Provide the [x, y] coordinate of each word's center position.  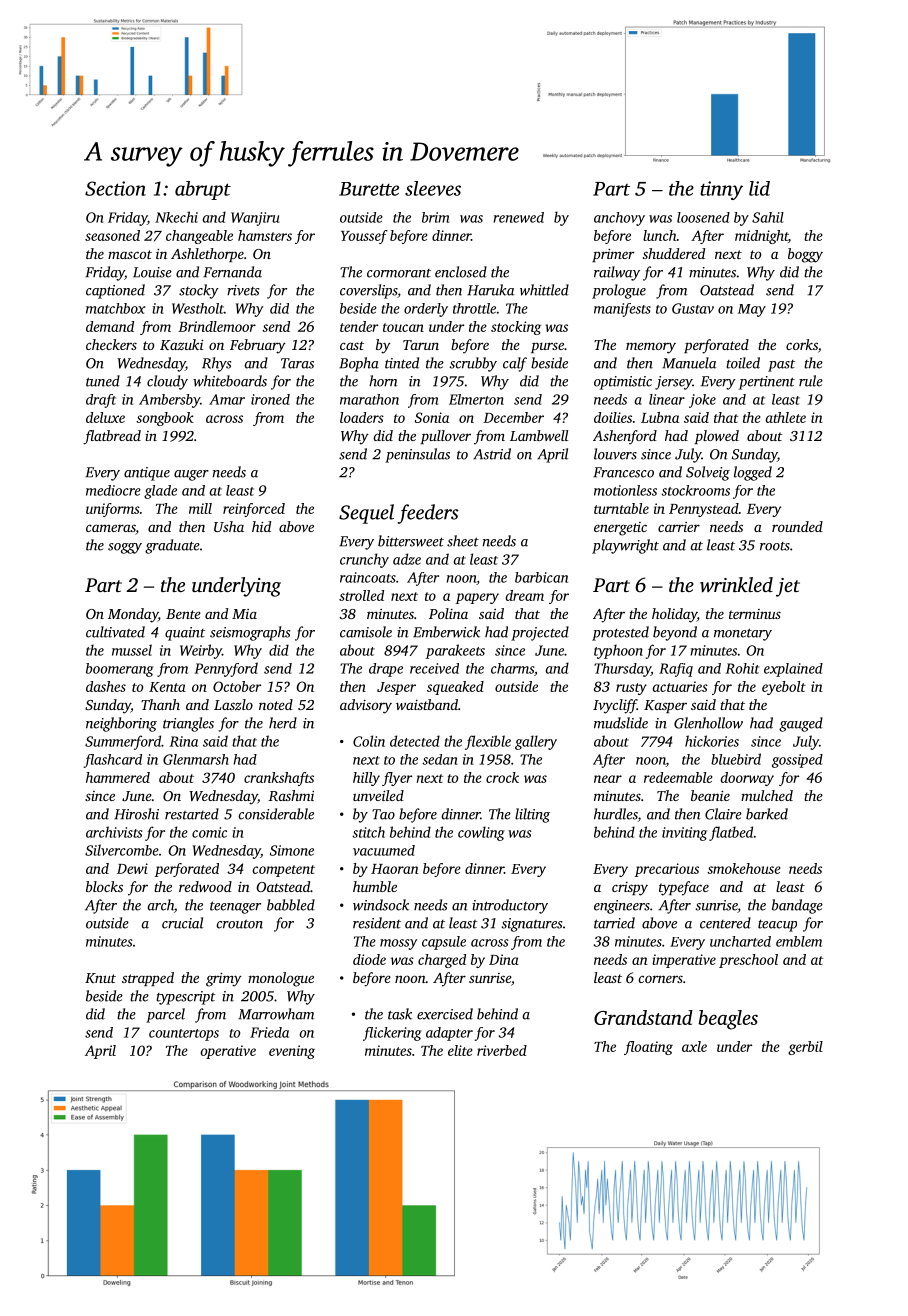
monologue [281, 979]
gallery [536, 742]
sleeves [433, 188]
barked [767, 814]
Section [115, 188]
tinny [721, 190]
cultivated [115, 632]
